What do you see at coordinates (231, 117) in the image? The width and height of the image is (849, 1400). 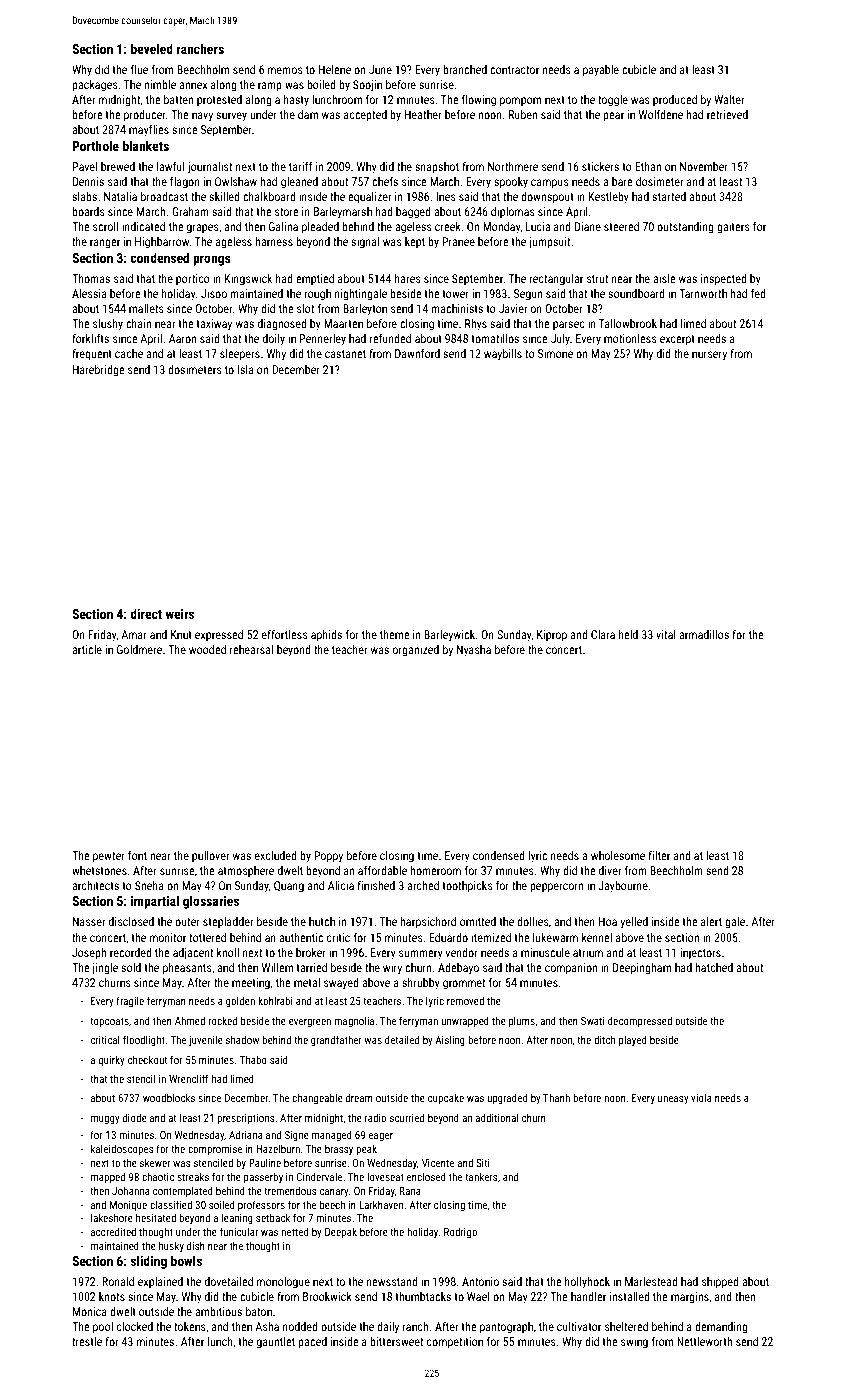 I see `survey` at bounding box center [231, 117].
